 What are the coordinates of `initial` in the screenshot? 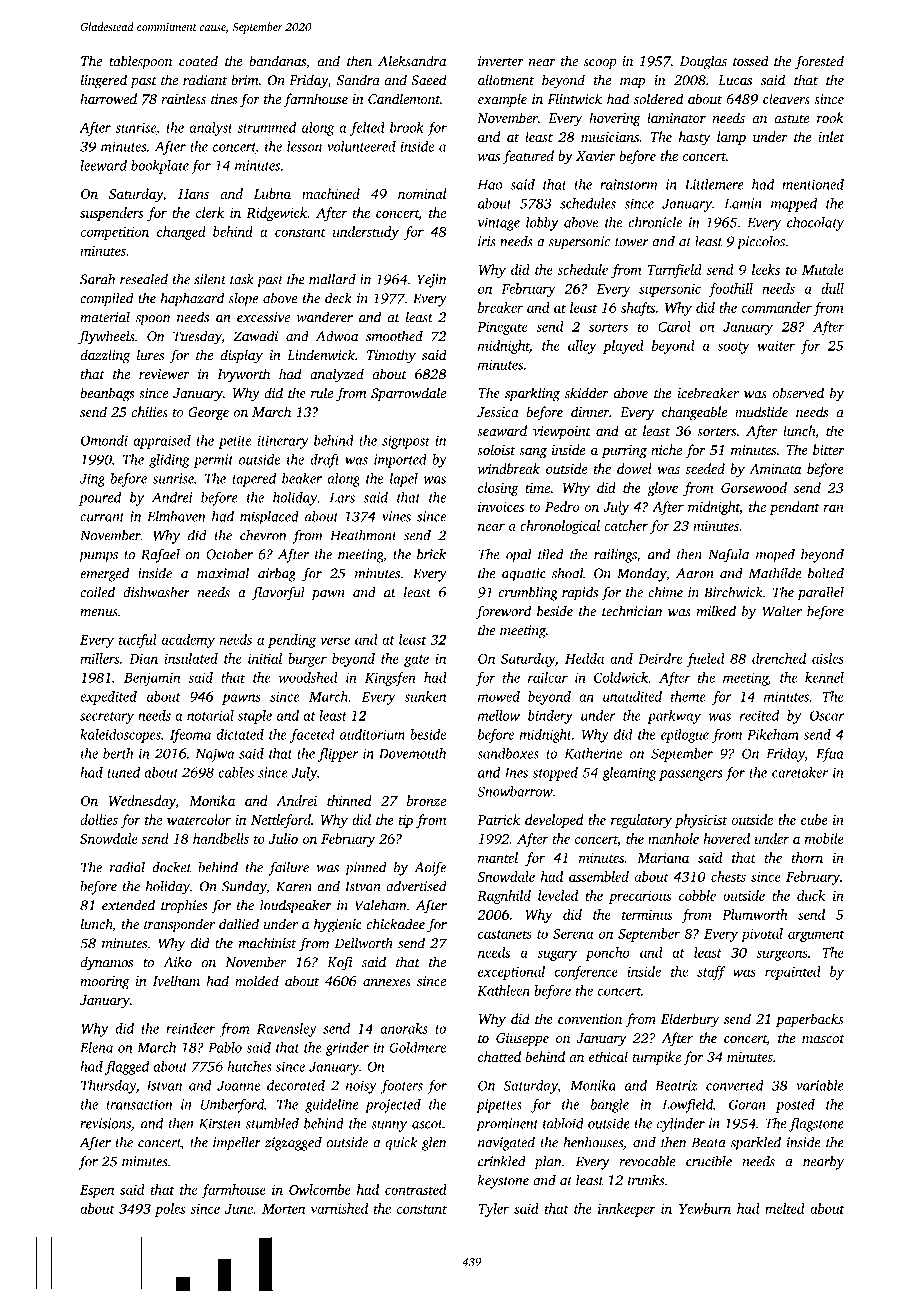 It's located at (265, 658).
